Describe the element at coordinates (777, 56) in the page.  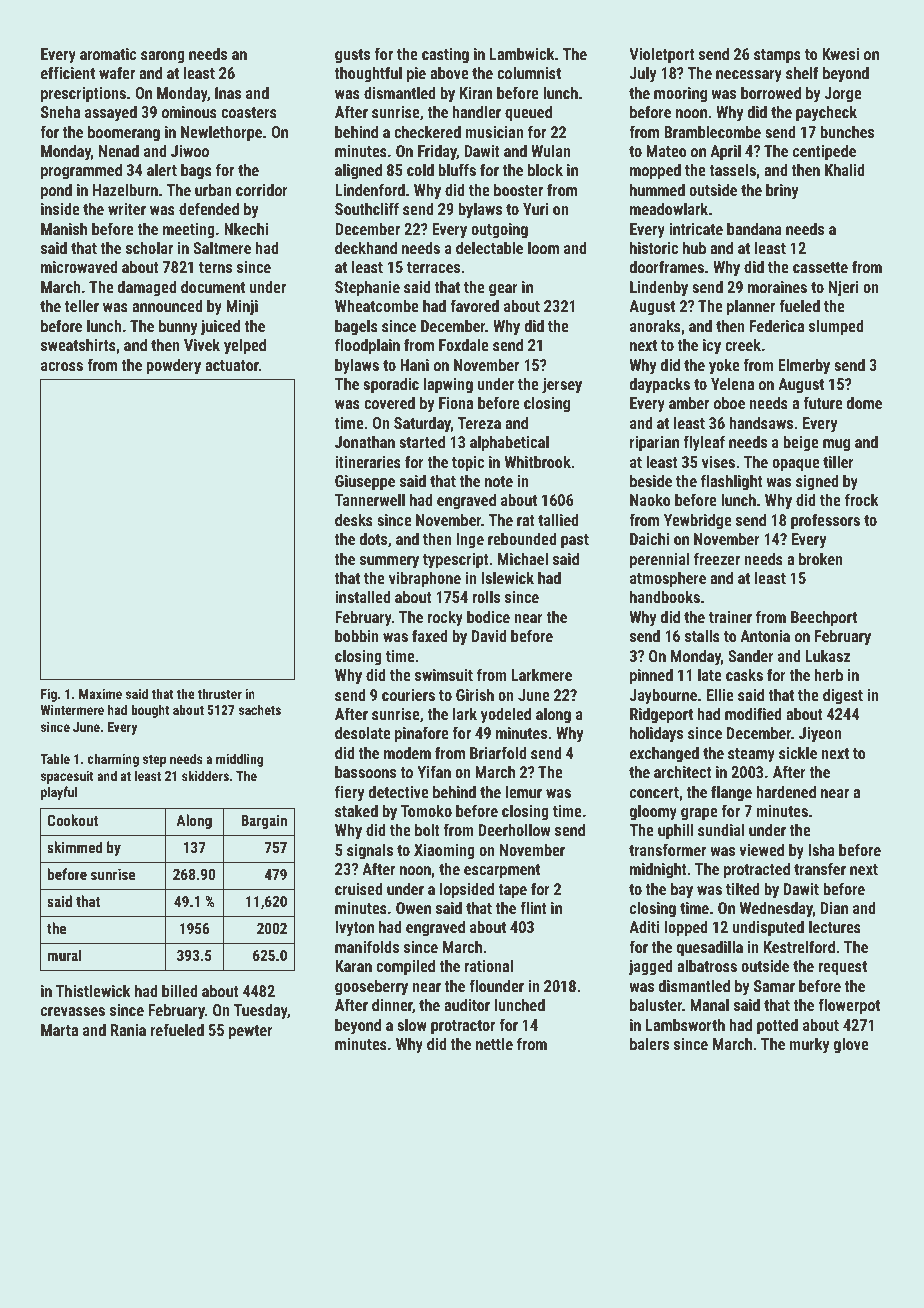
I see `stamps` at that location.
